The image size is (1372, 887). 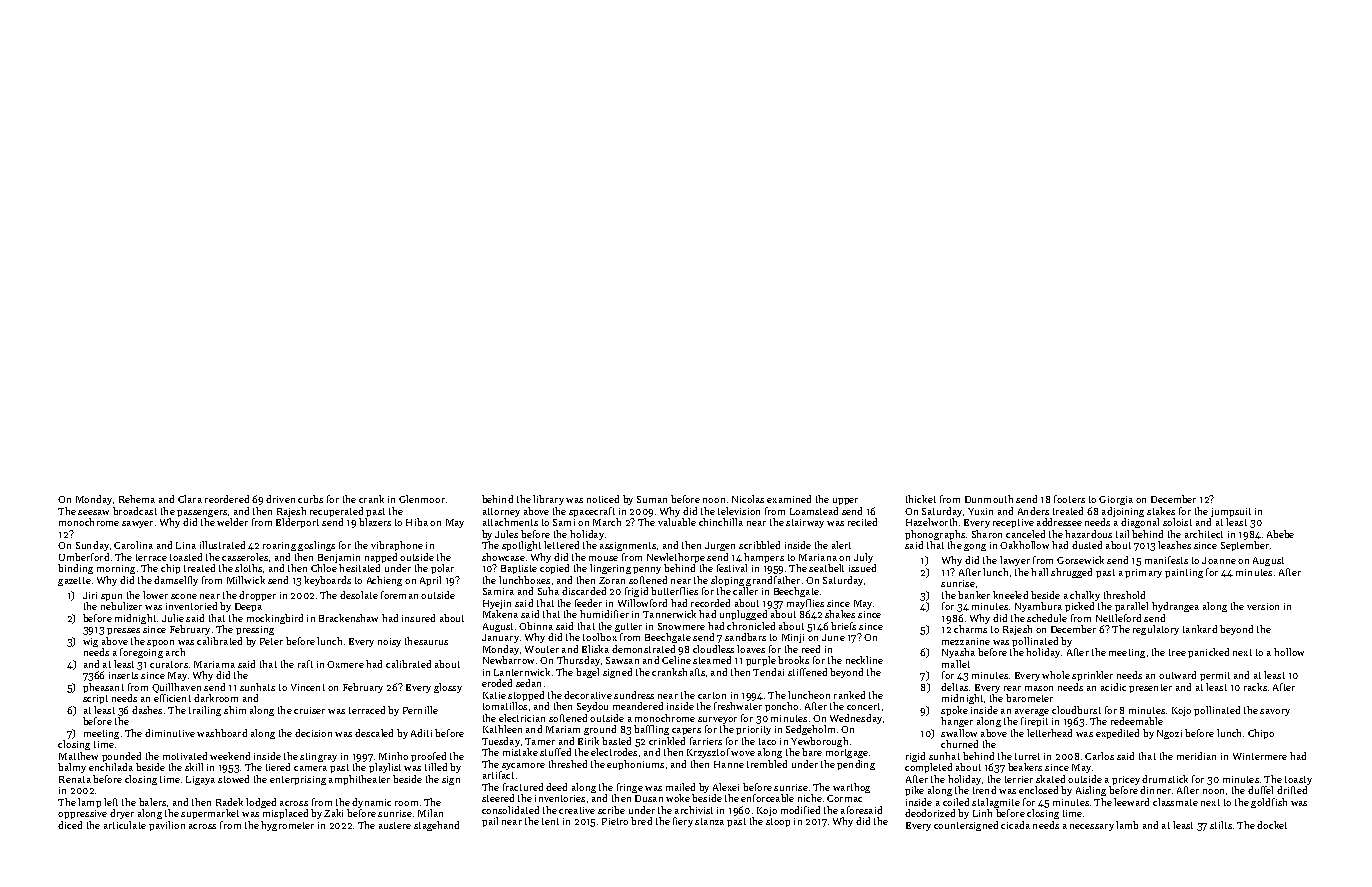 I want to click on Cormac, so click(x=844, y=798).
